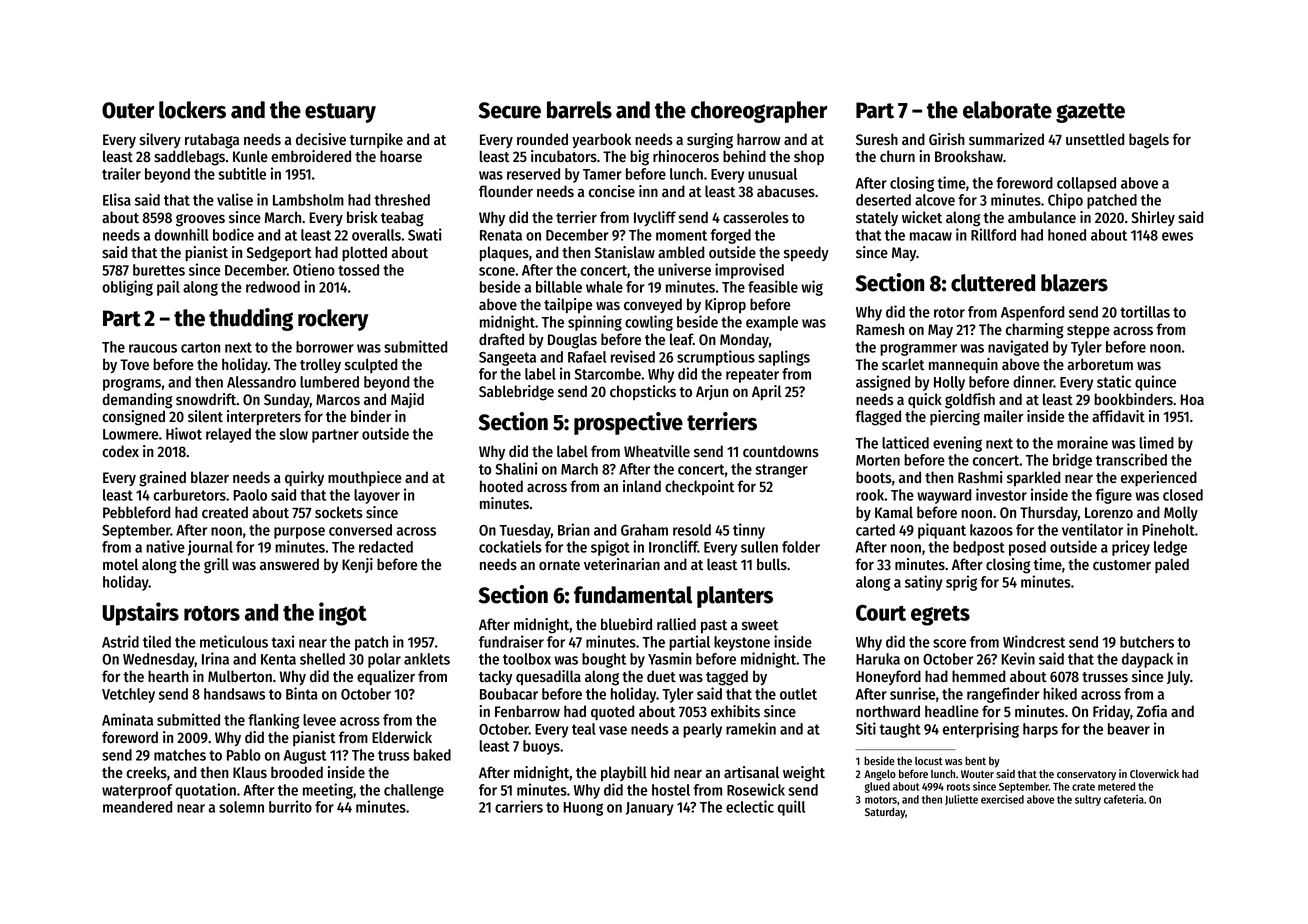 This document has height=924, width=1308. I want to click on barrels, so click(579, 110).
